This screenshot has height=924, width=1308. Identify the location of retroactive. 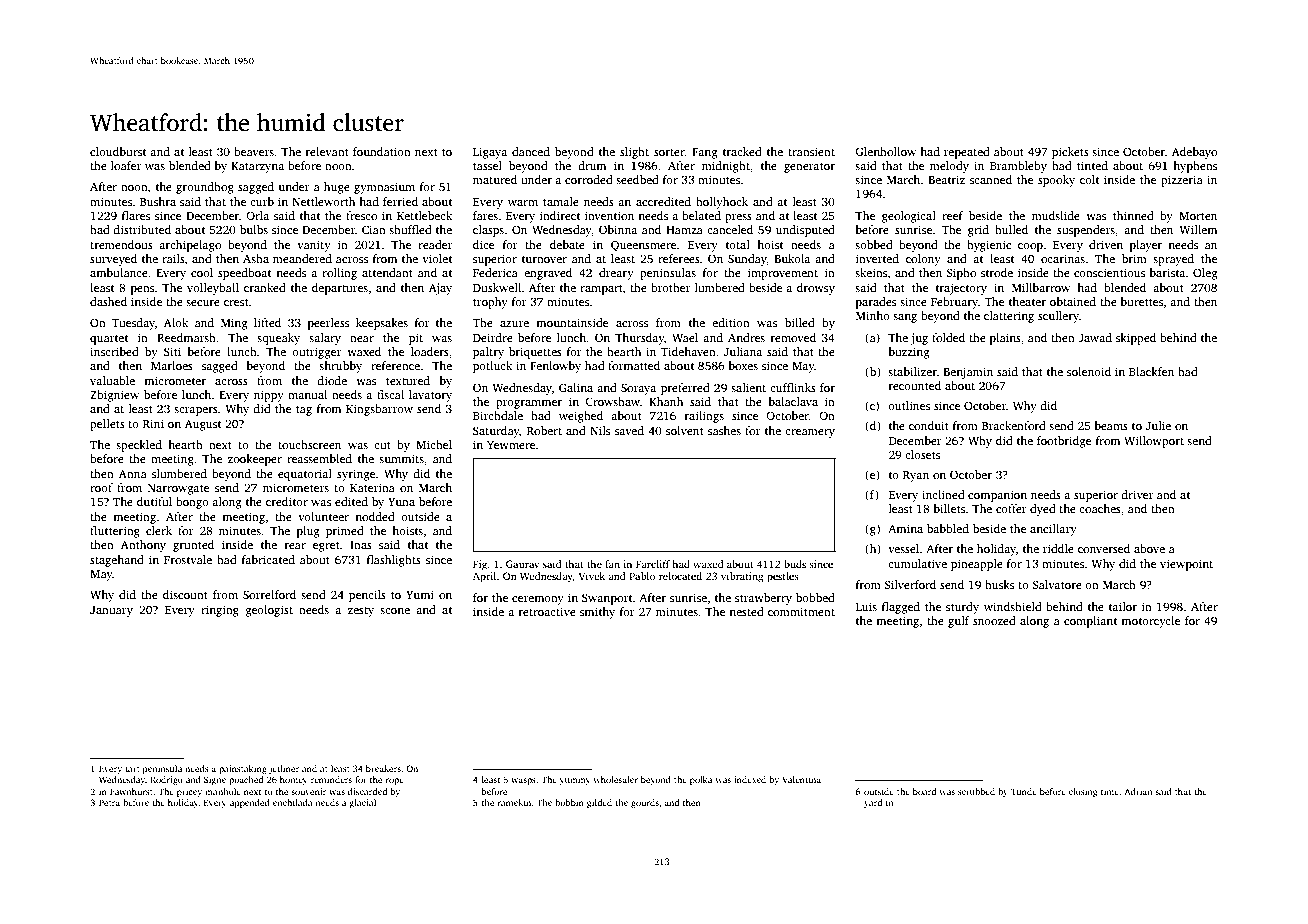
(547, 611).
